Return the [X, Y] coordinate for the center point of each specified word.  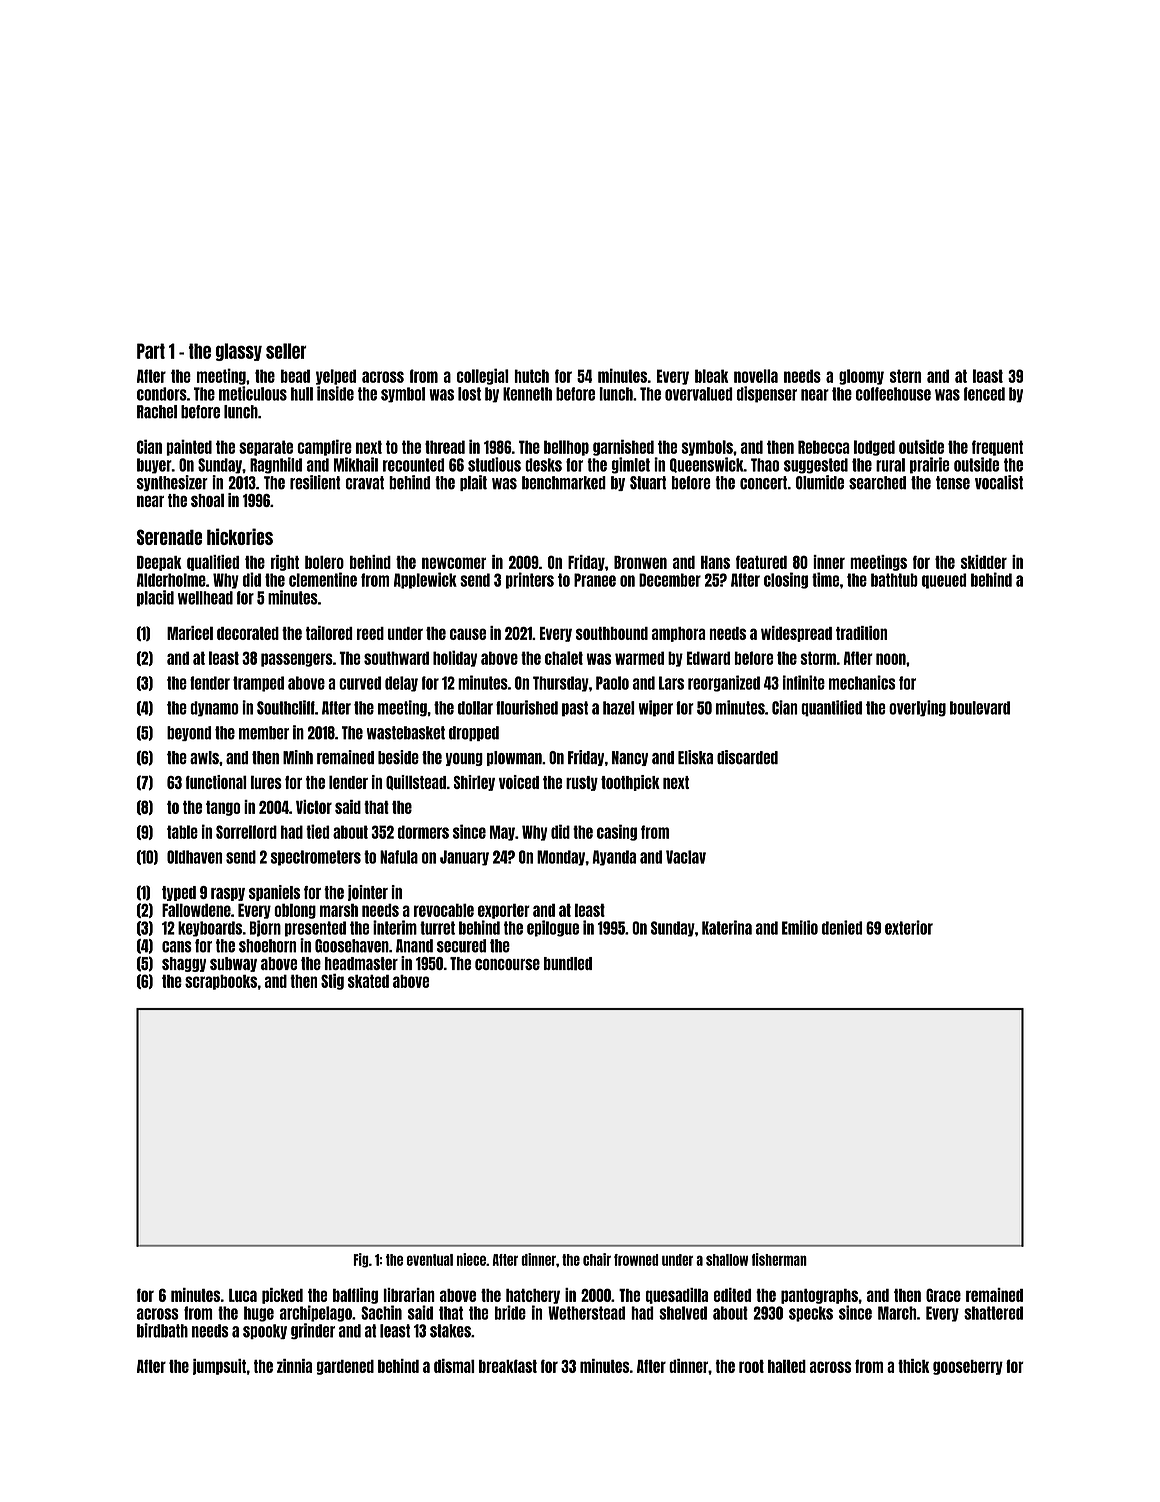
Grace [943, 1295]
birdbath [162, 1330]
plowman [514, 758]
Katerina [727, 927]
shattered [993, 1313]
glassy [239, 352]
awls [204, 758]
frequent [997, 448]
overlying [917, 708]
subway [233, 964]
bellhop [566, 448]
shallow [727, 1260]
